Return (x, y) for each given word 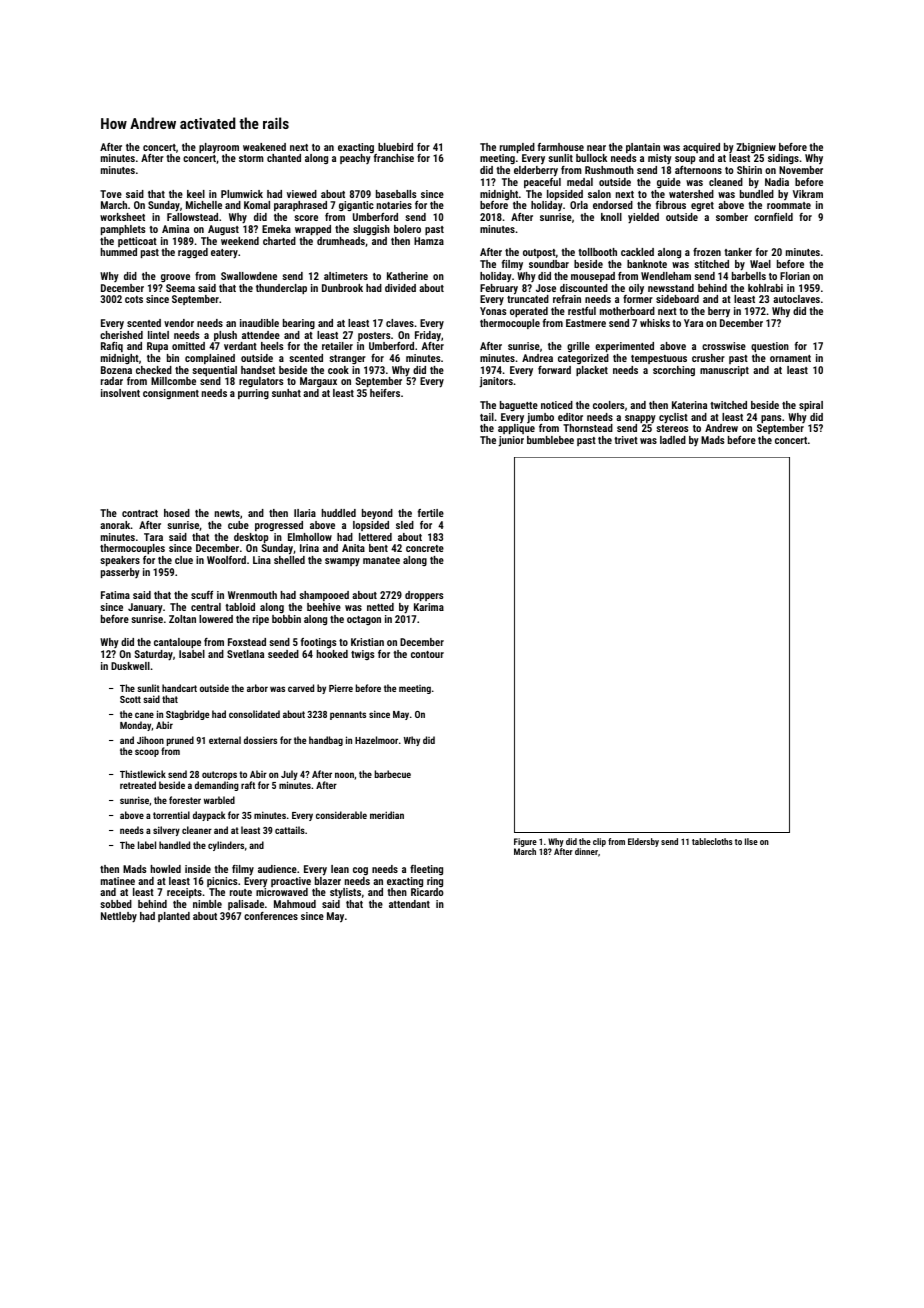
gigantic (356, 206)
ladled (673, 440)
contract (140, 513)
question (770, 347)
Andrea (537, 358)
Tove (111, 194)
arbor (257, 688)
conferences (271, 916)
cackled (637, 252)
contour (427, 654)
